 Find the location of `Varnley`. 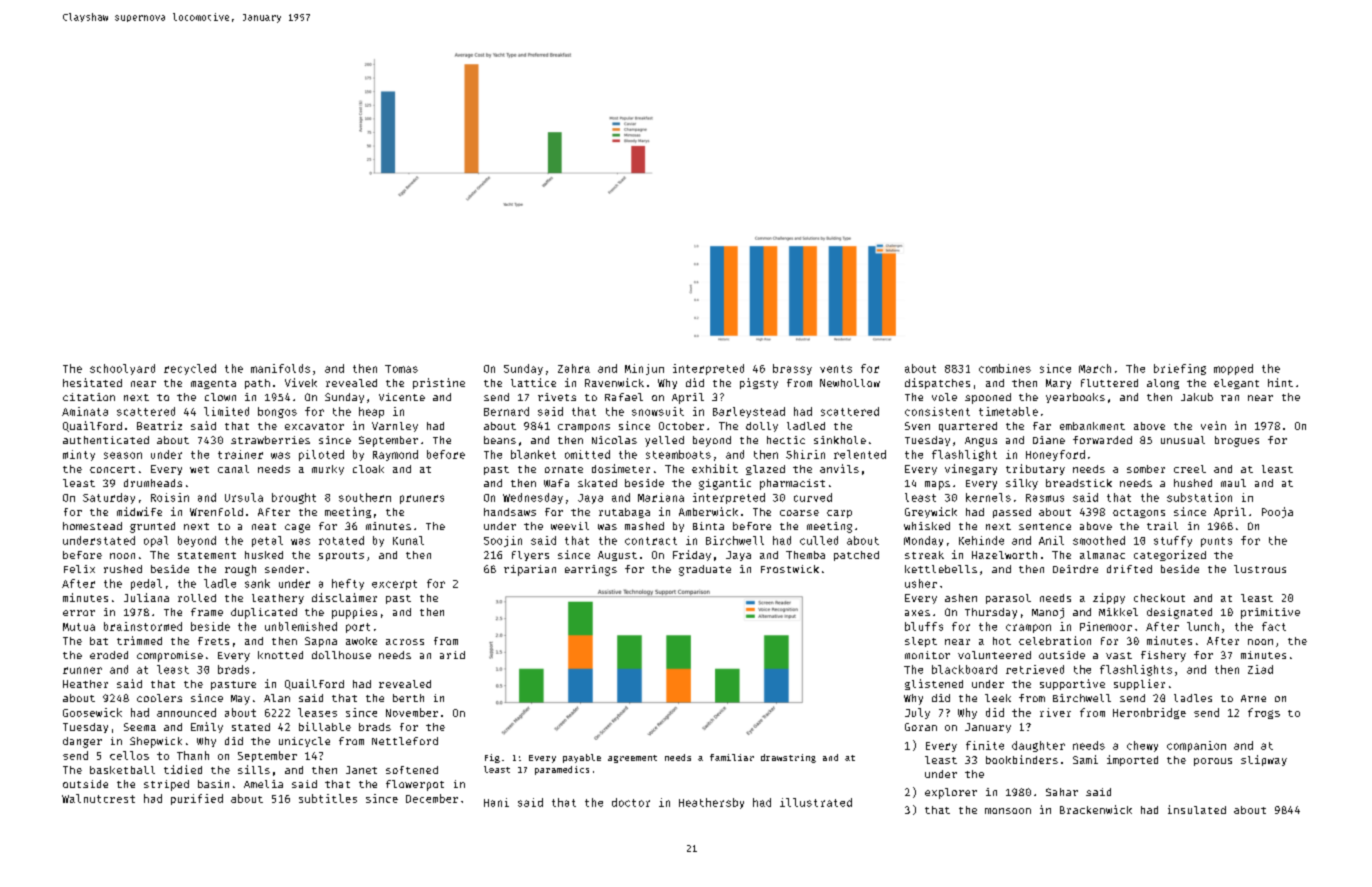

Varnley is located at coordinates (395, 427).
